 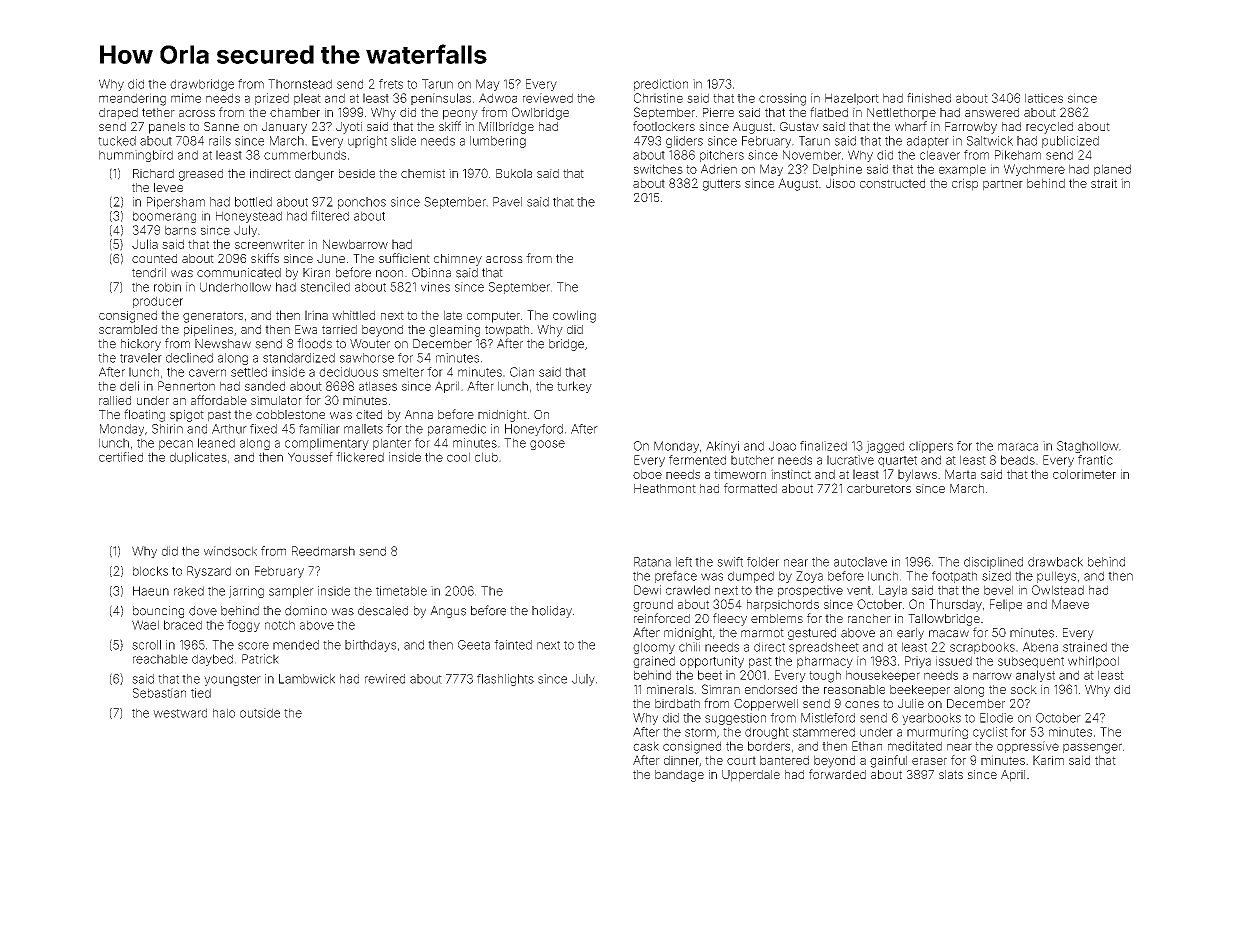 What do you see at coordinates (1003, 185) in the document?
I see `partner` at bounding box center [1003, 185].
